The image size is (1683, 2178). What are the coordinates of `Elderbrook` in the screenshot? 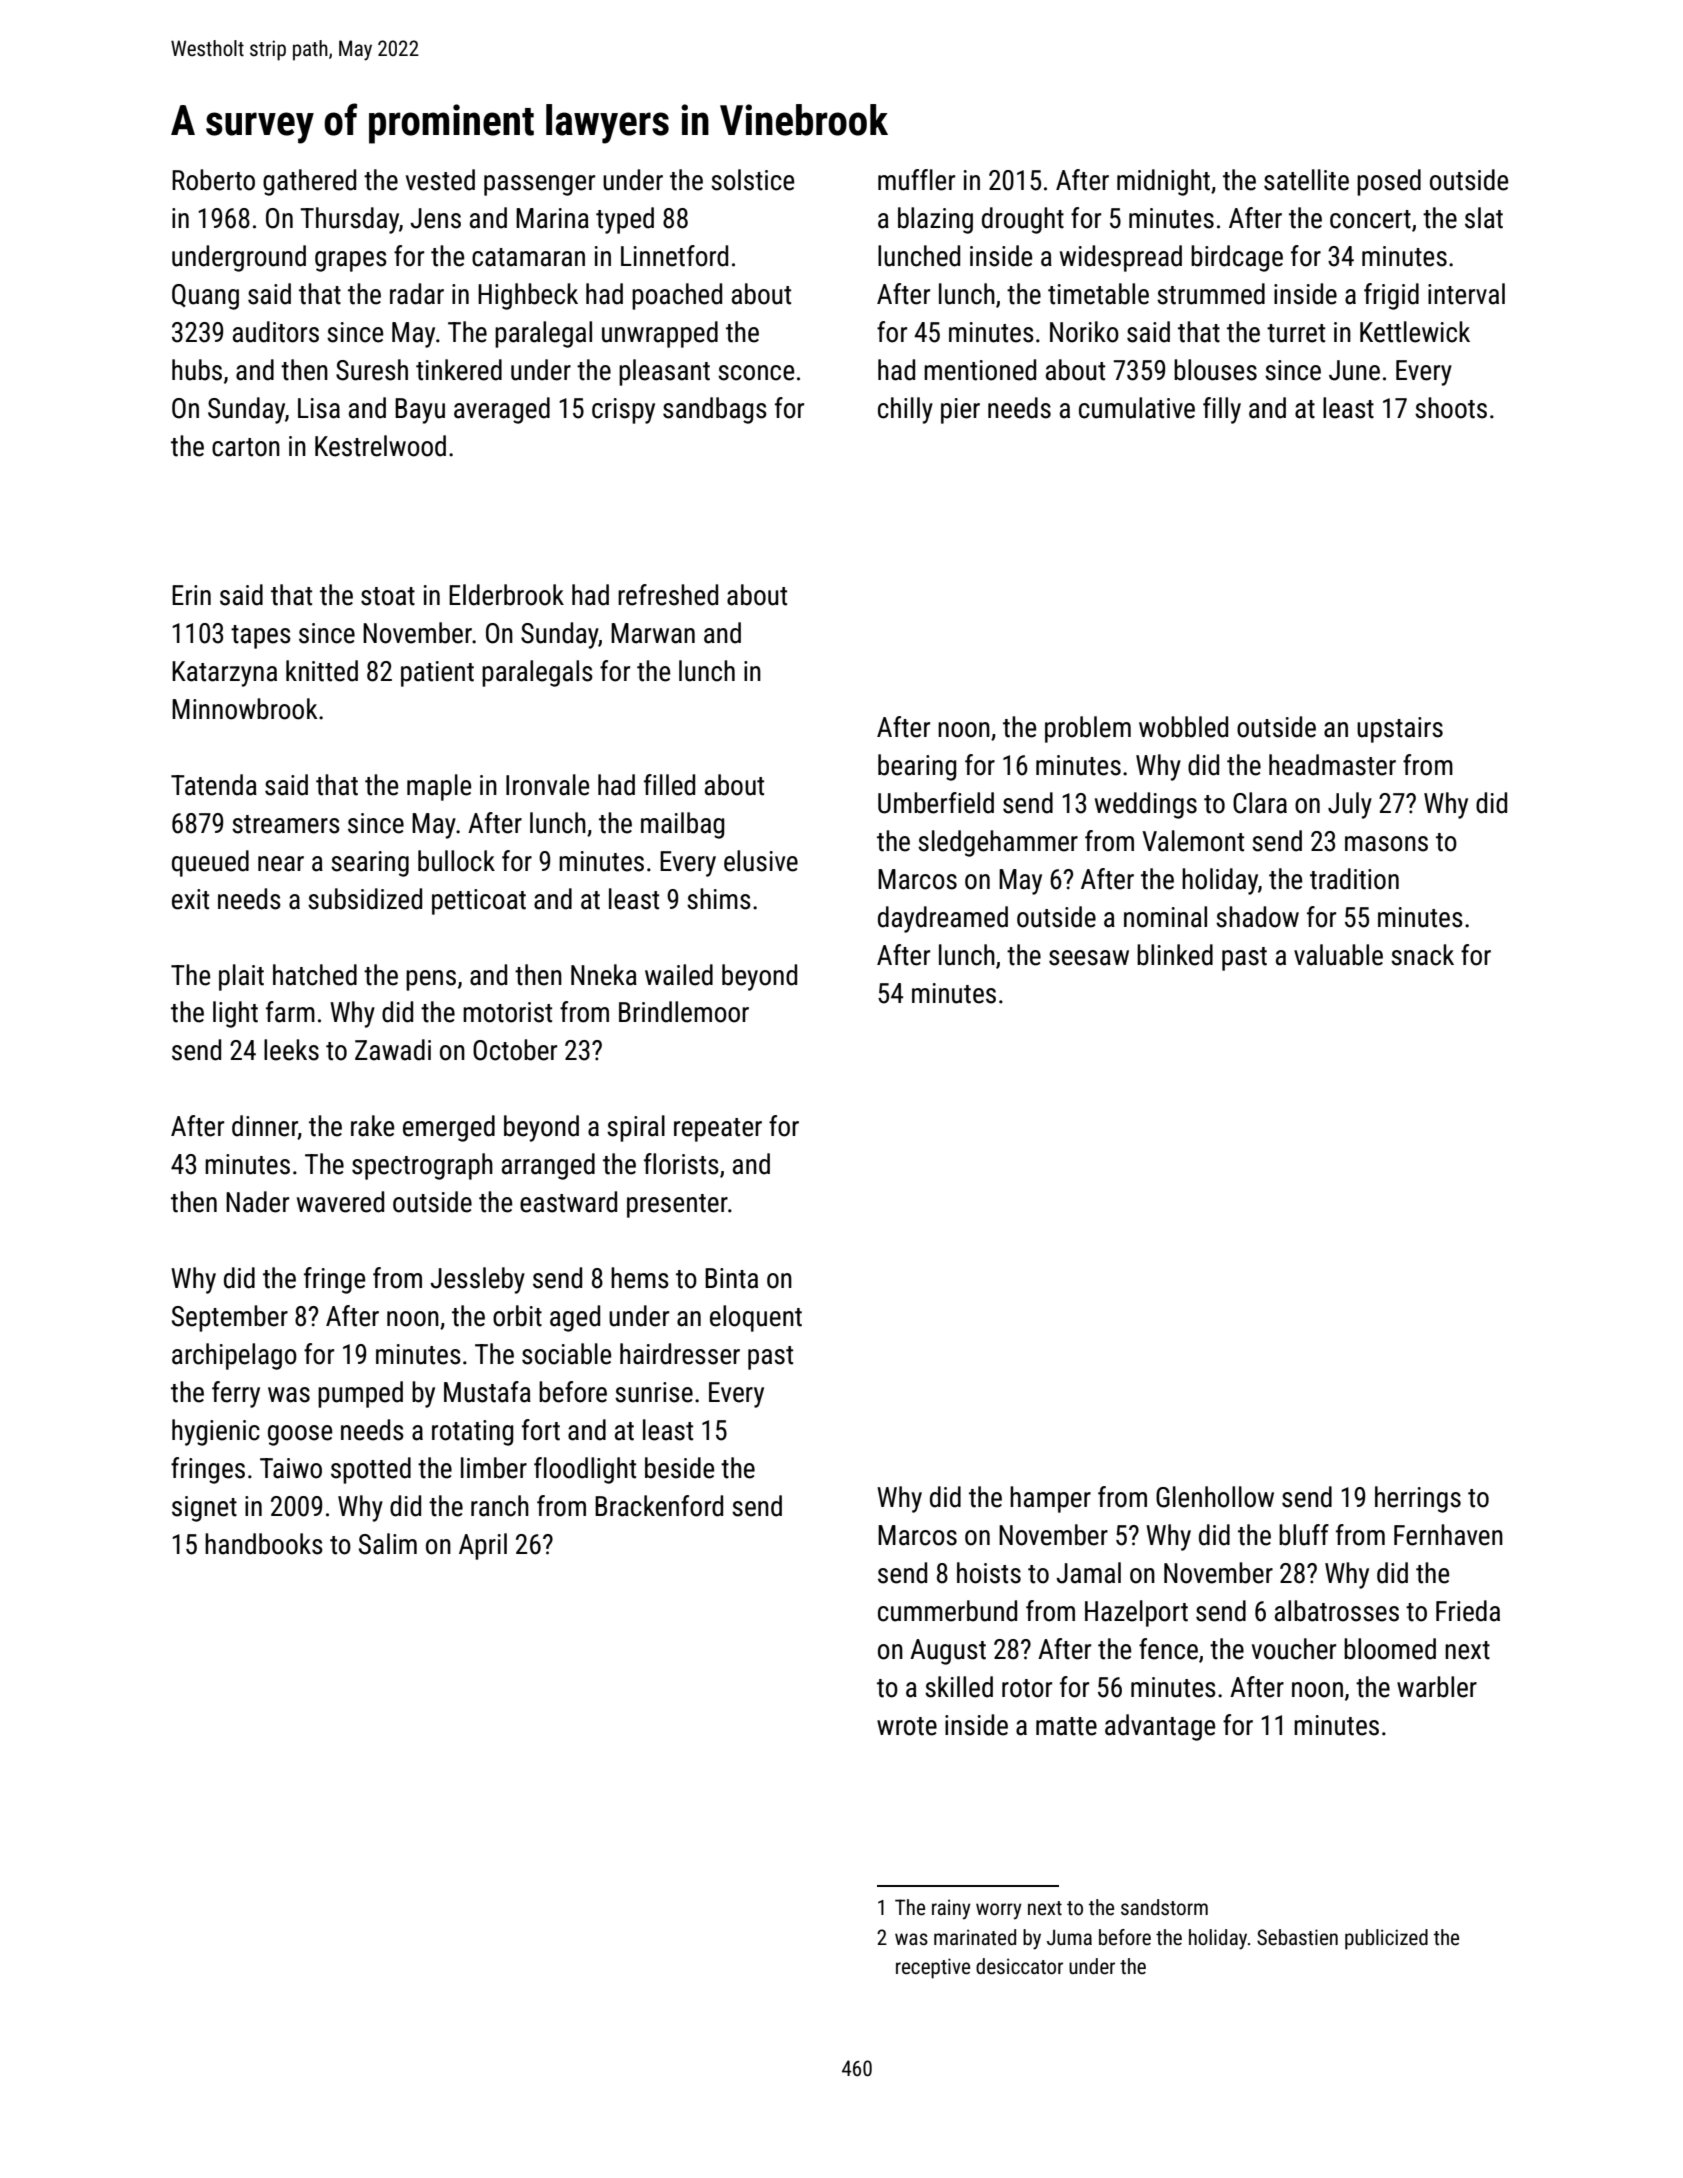 It's located at (506, 595).
